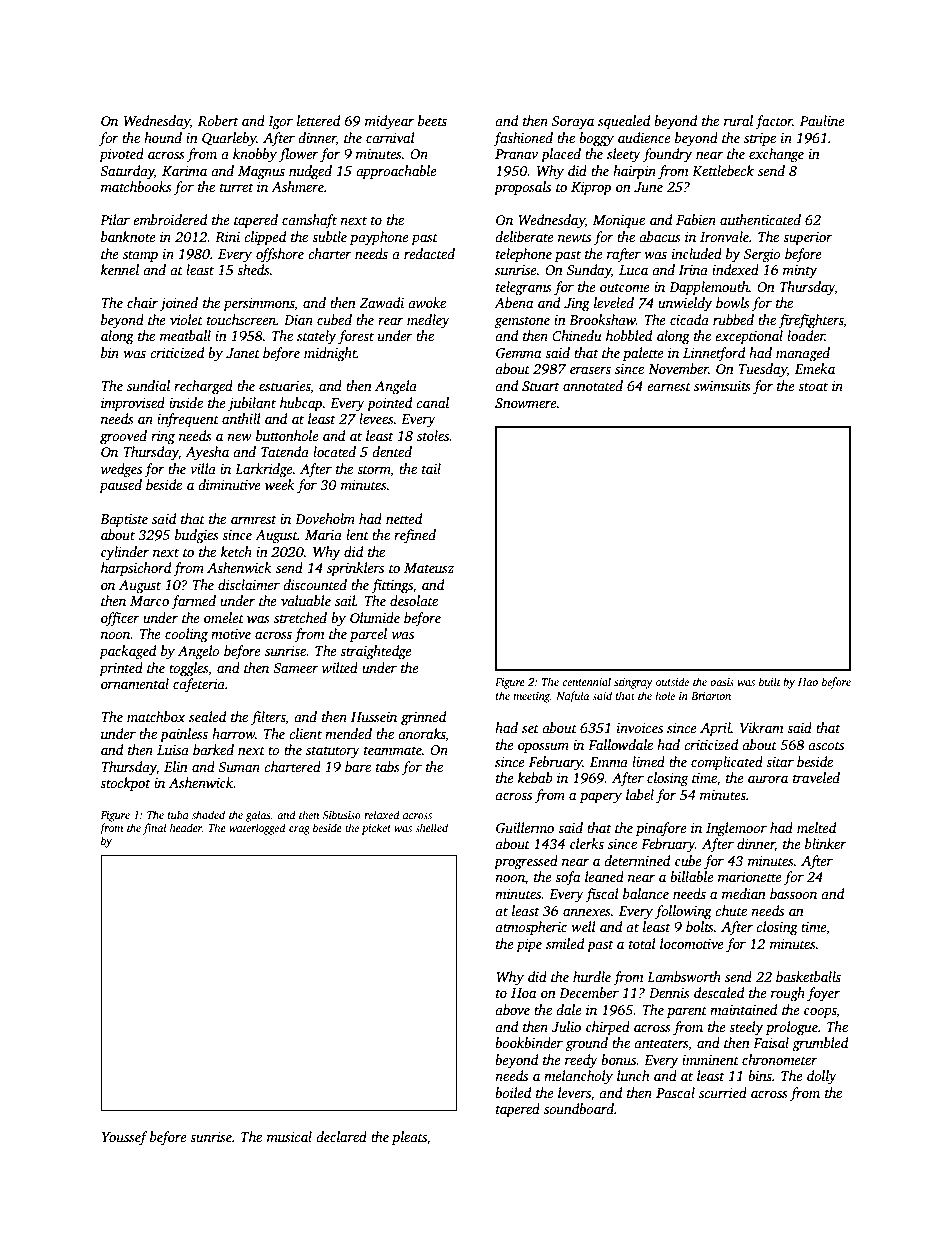 The image size is (952, 1233). What do you see at coordinates (255, 155) in the screenshot?
I see `knobby` at bounding box center [255, 155].
